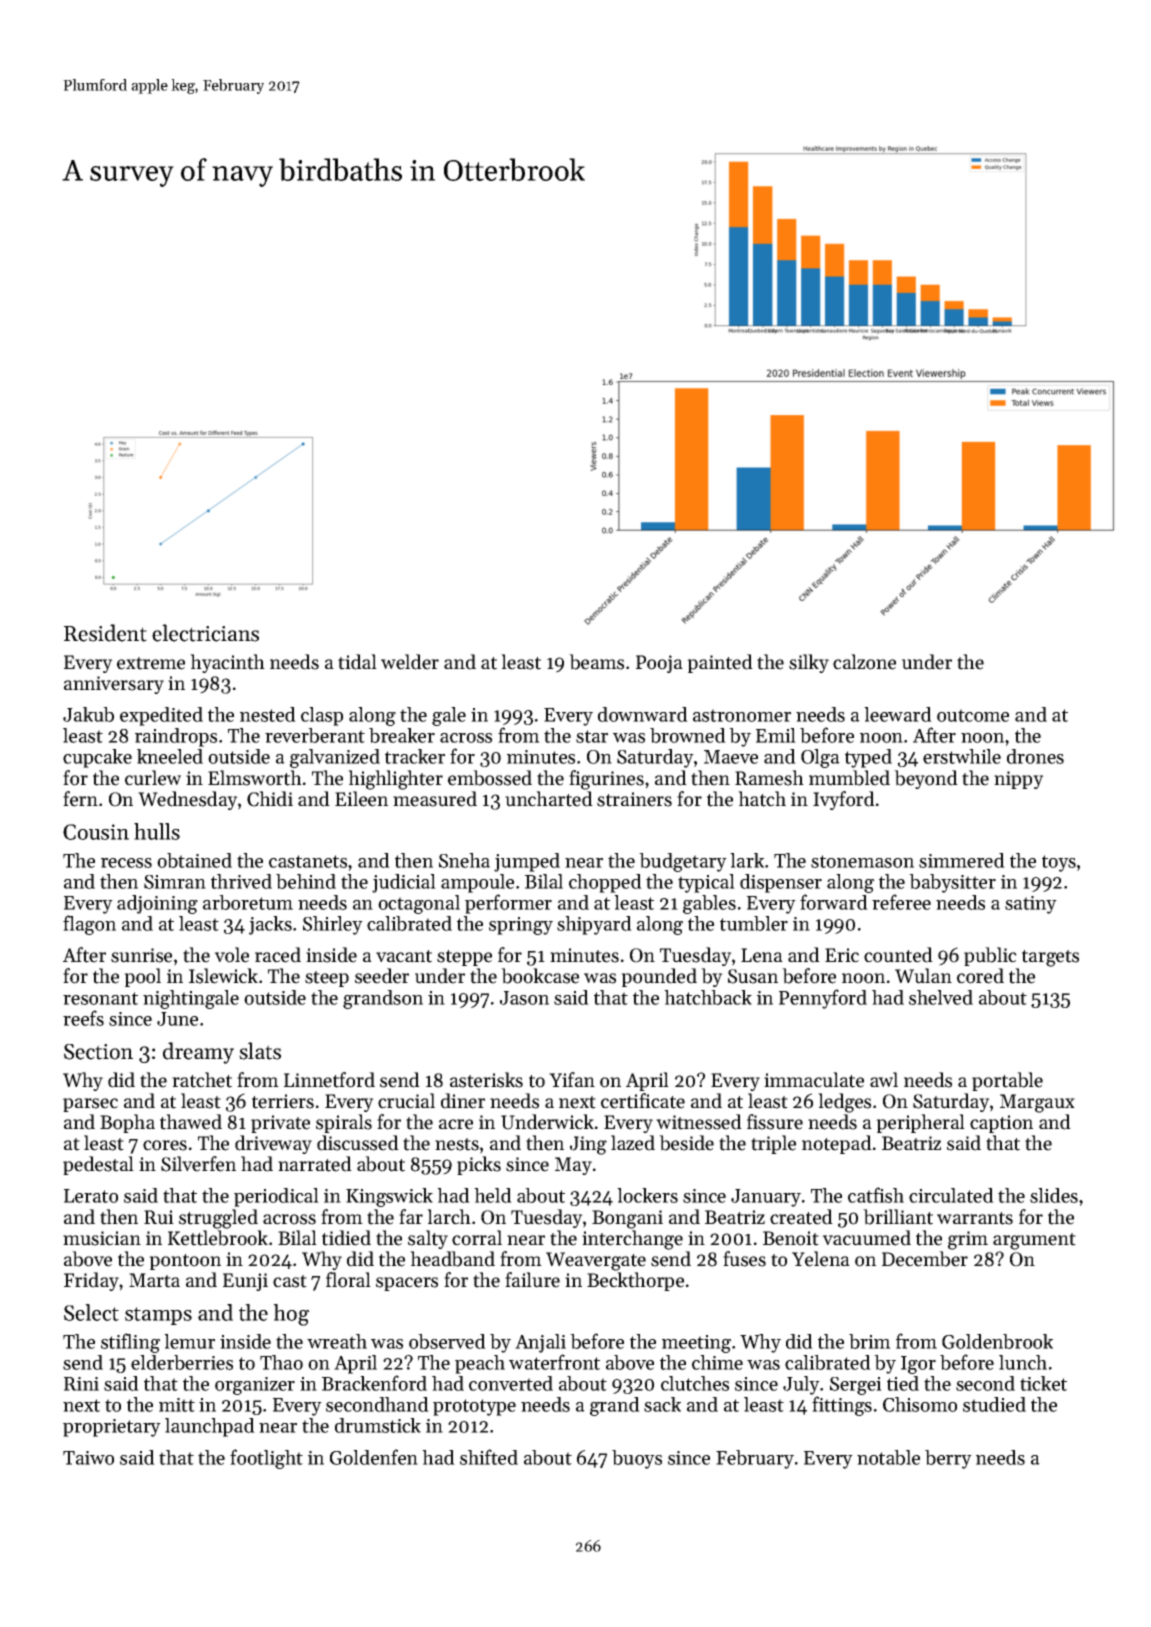  I want to click on hulls, so click(157, 831).
